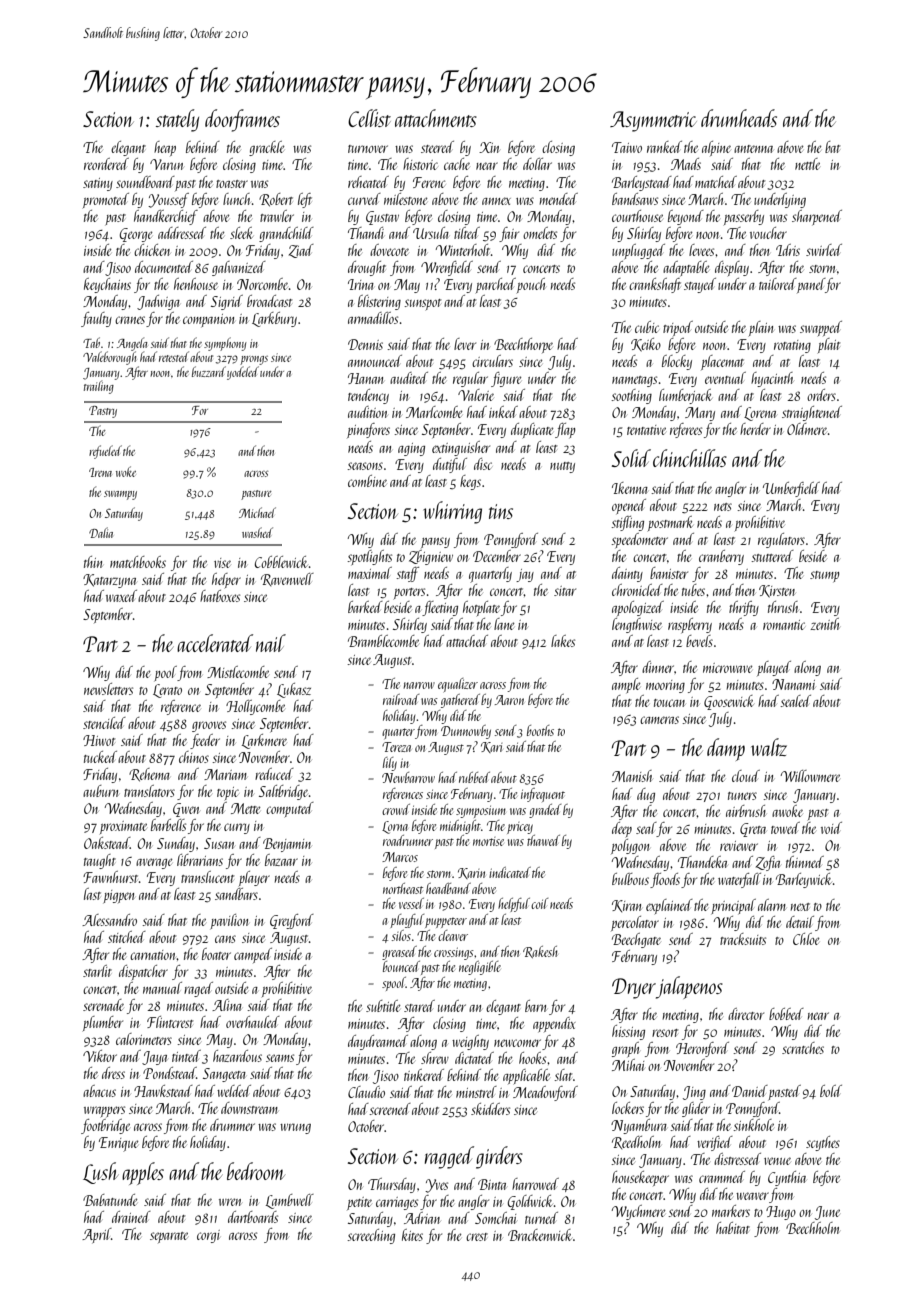  I want to click on sleek, so click(241, 233).
